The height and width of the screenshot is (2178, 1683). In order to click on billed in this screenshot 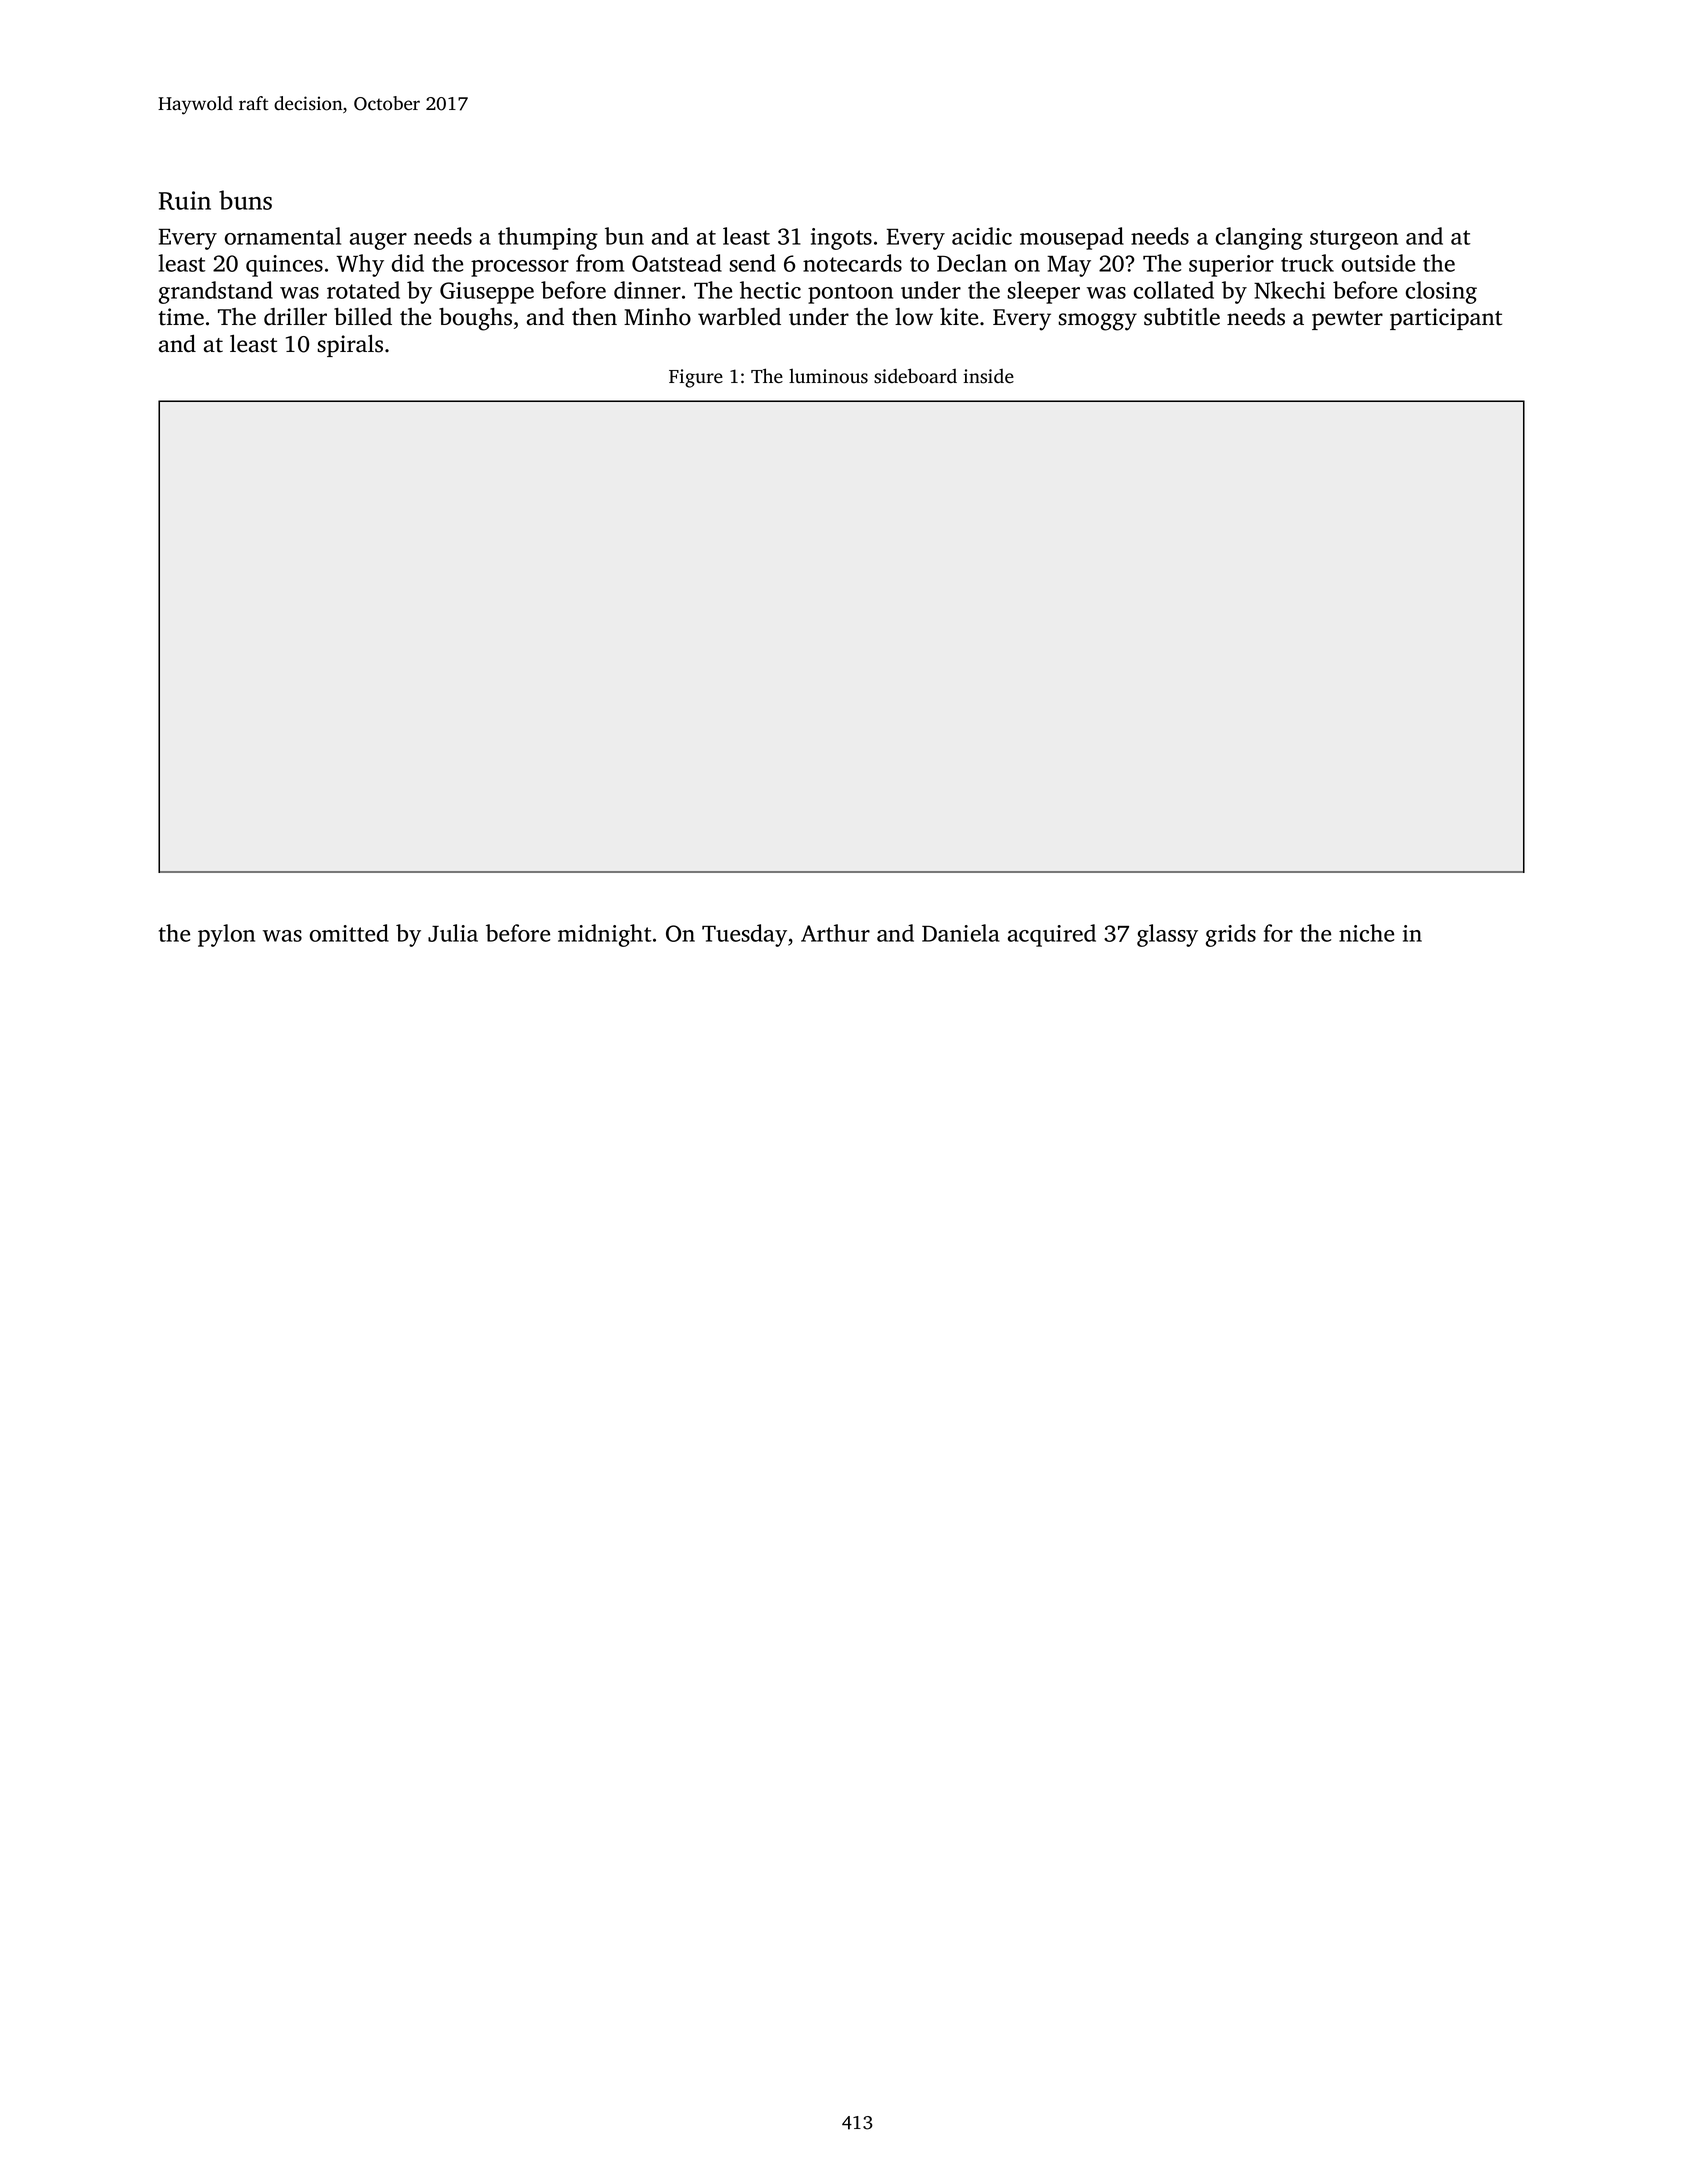, I will do `click(363, 317)`.
